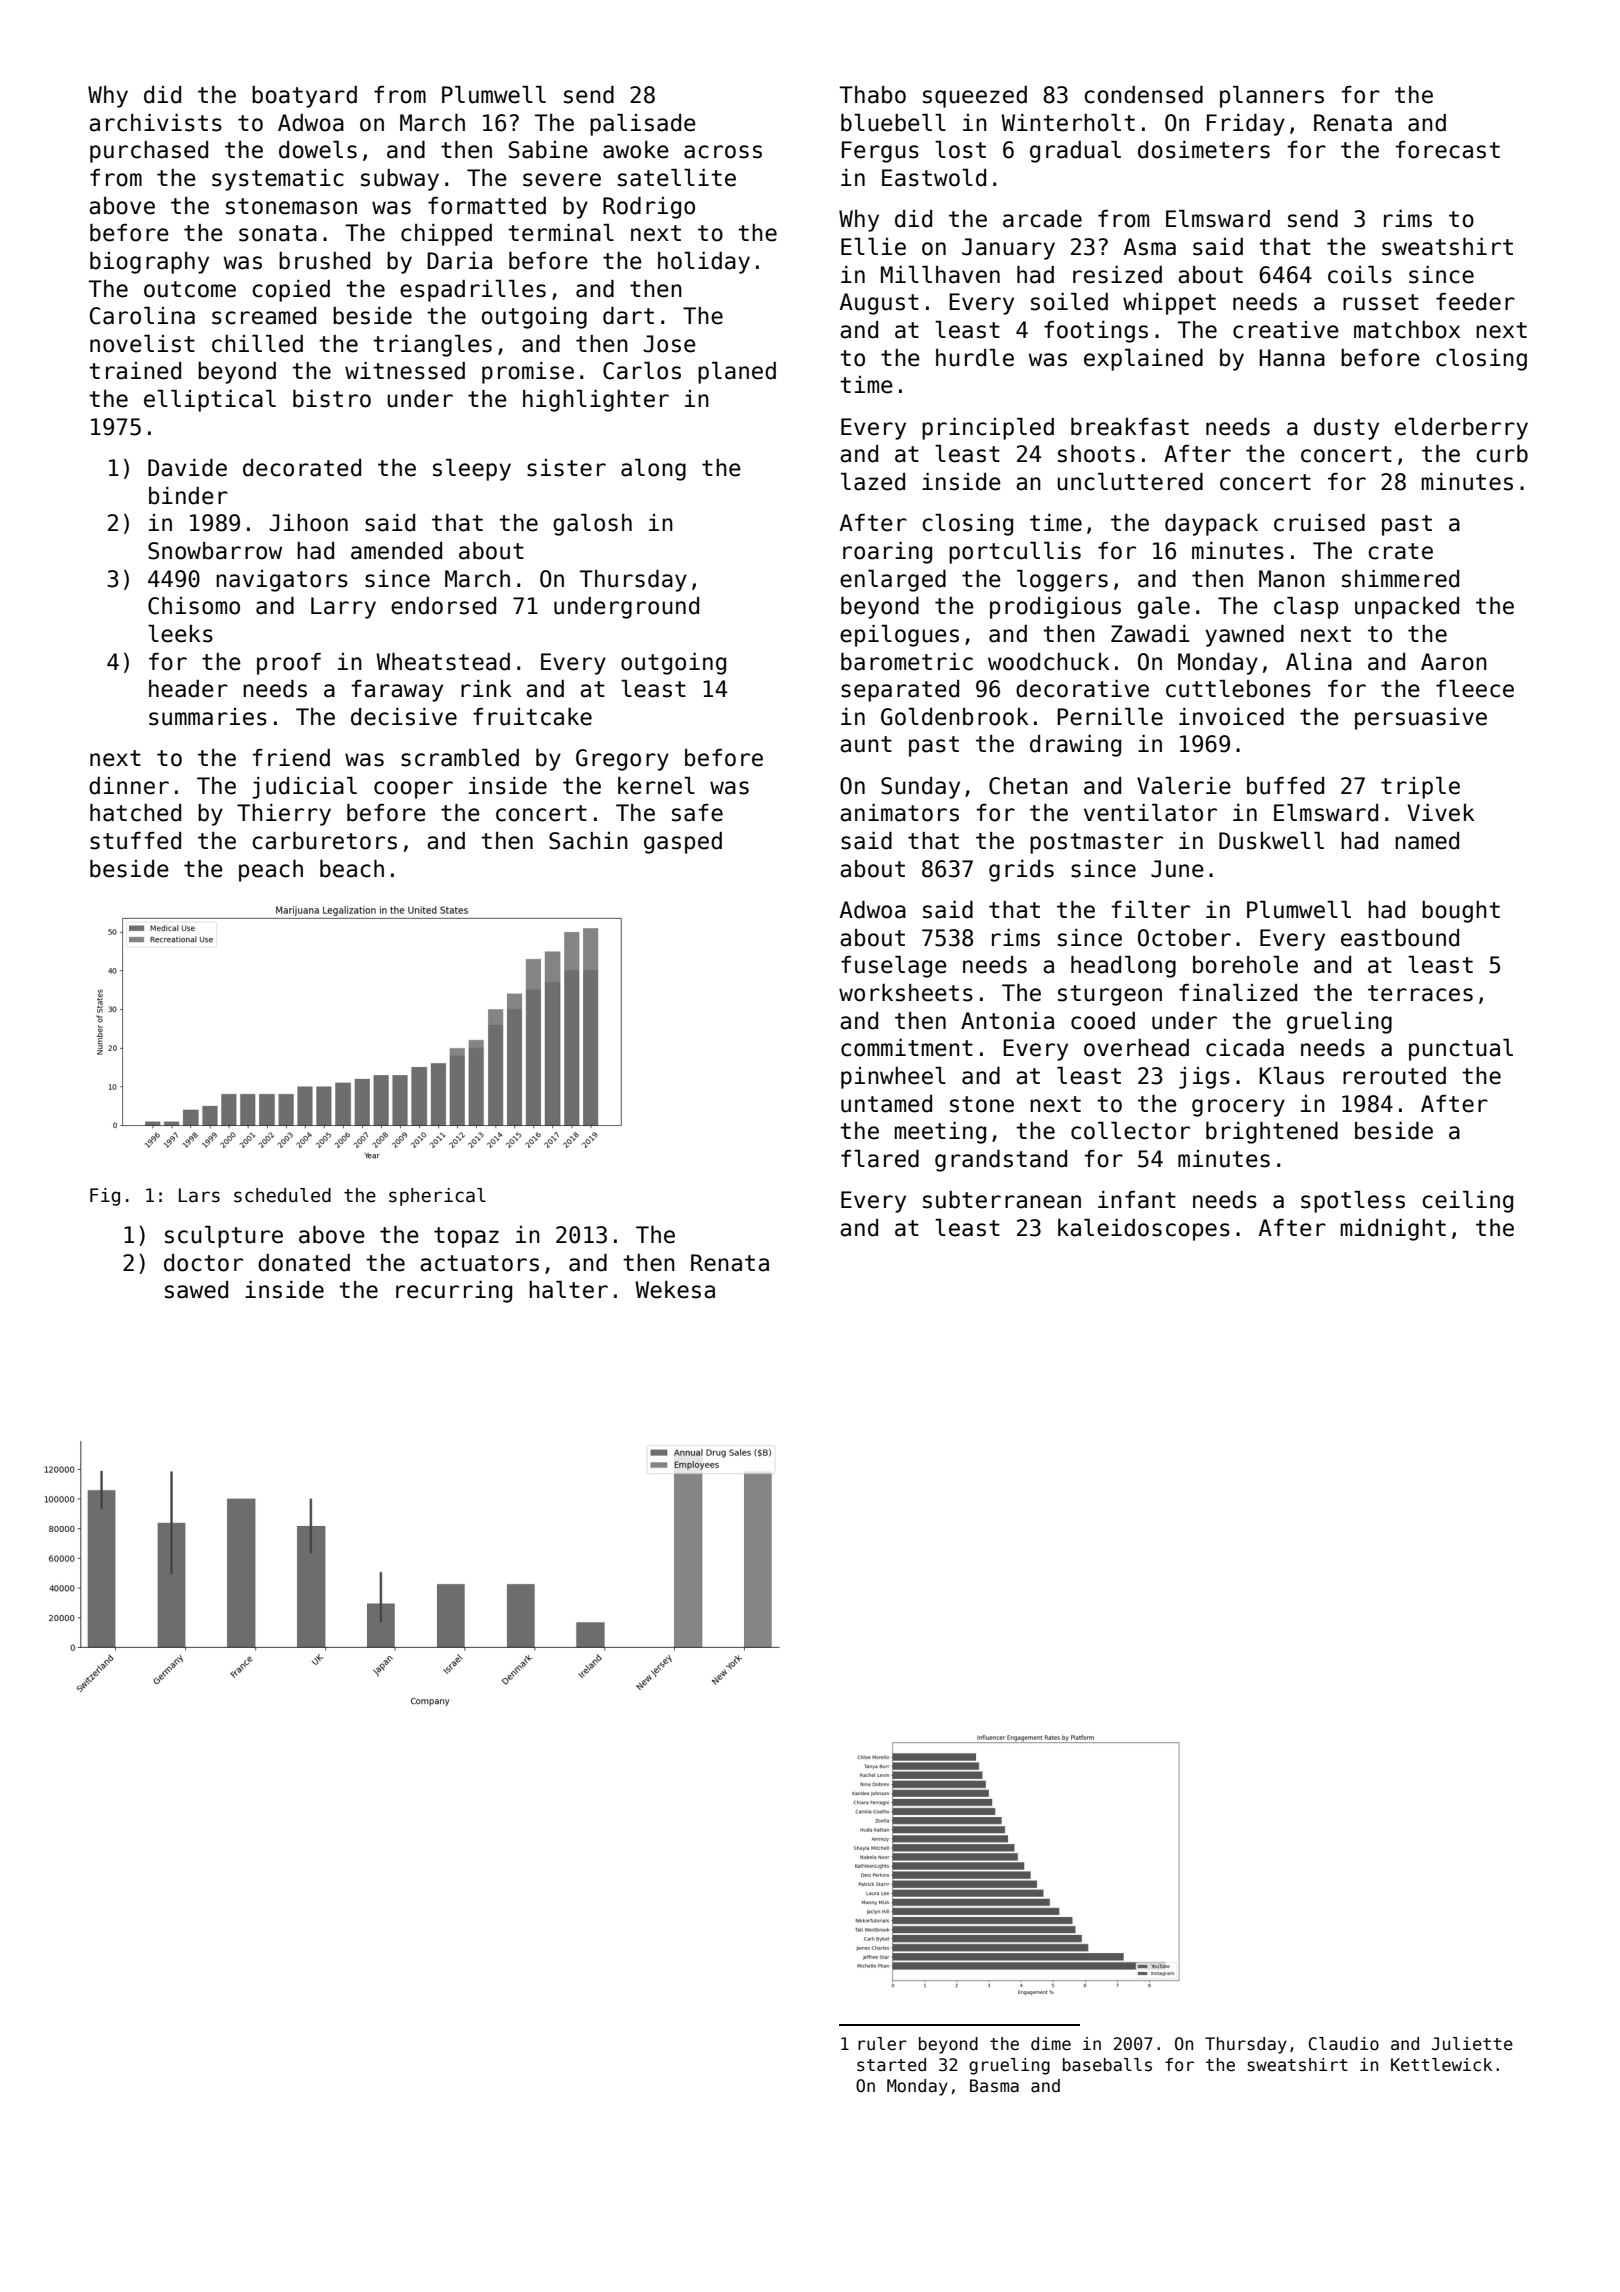  What do you see at coordinates (568, 1290) in the screenshot?
I see `halter` at bounding box center [568, 1290].
